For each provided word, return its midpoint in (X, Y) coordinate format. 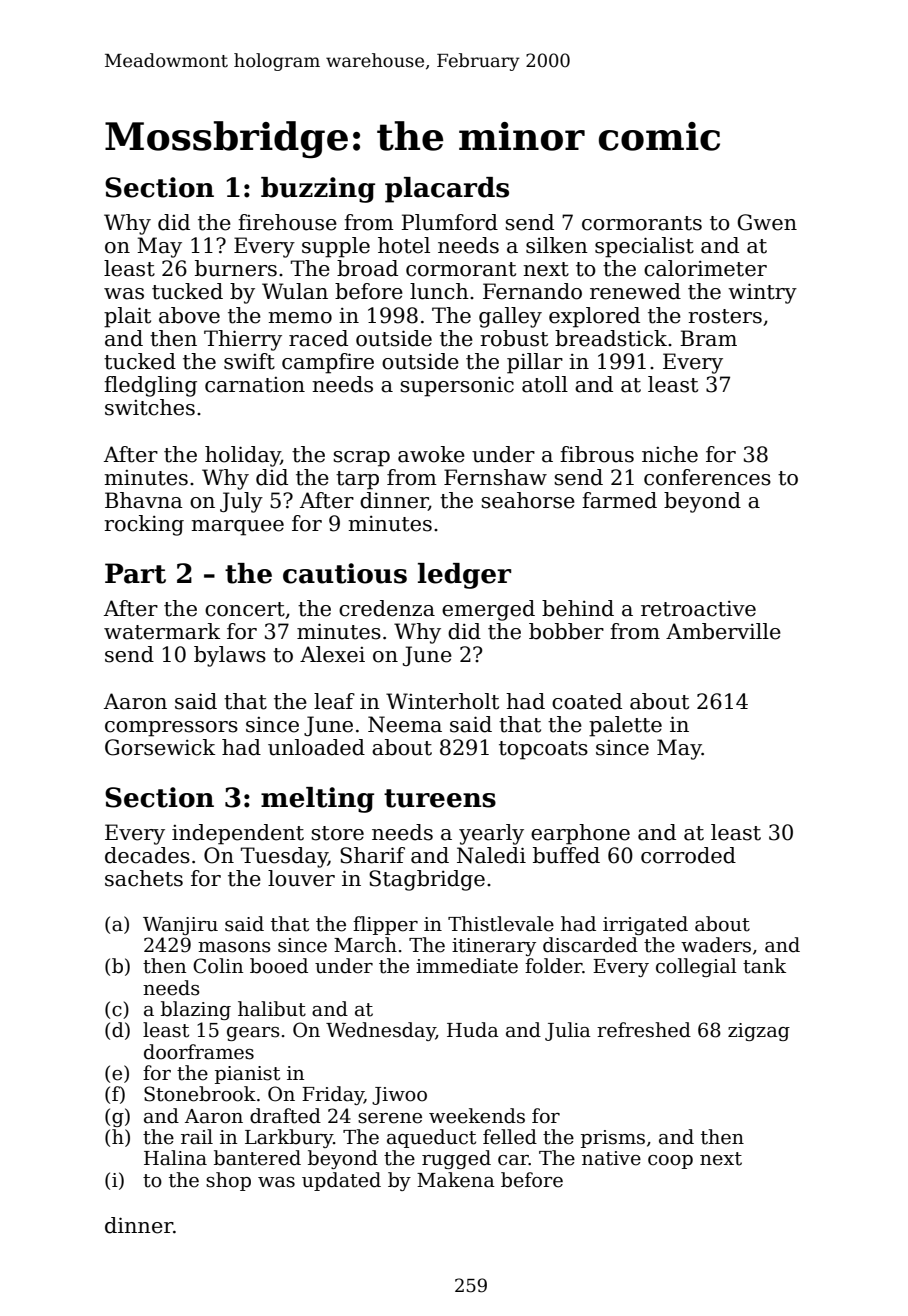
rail (197, 1137)
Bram (708, 338)
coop (670, 1162)
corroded (688, 855)
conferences (707, 477)
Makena (456, 1180)
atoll (545, 384)
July (241, 502)
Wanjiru (180, 926)
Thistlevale (501, 924)
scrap (361, 459)
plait (127, 317)
